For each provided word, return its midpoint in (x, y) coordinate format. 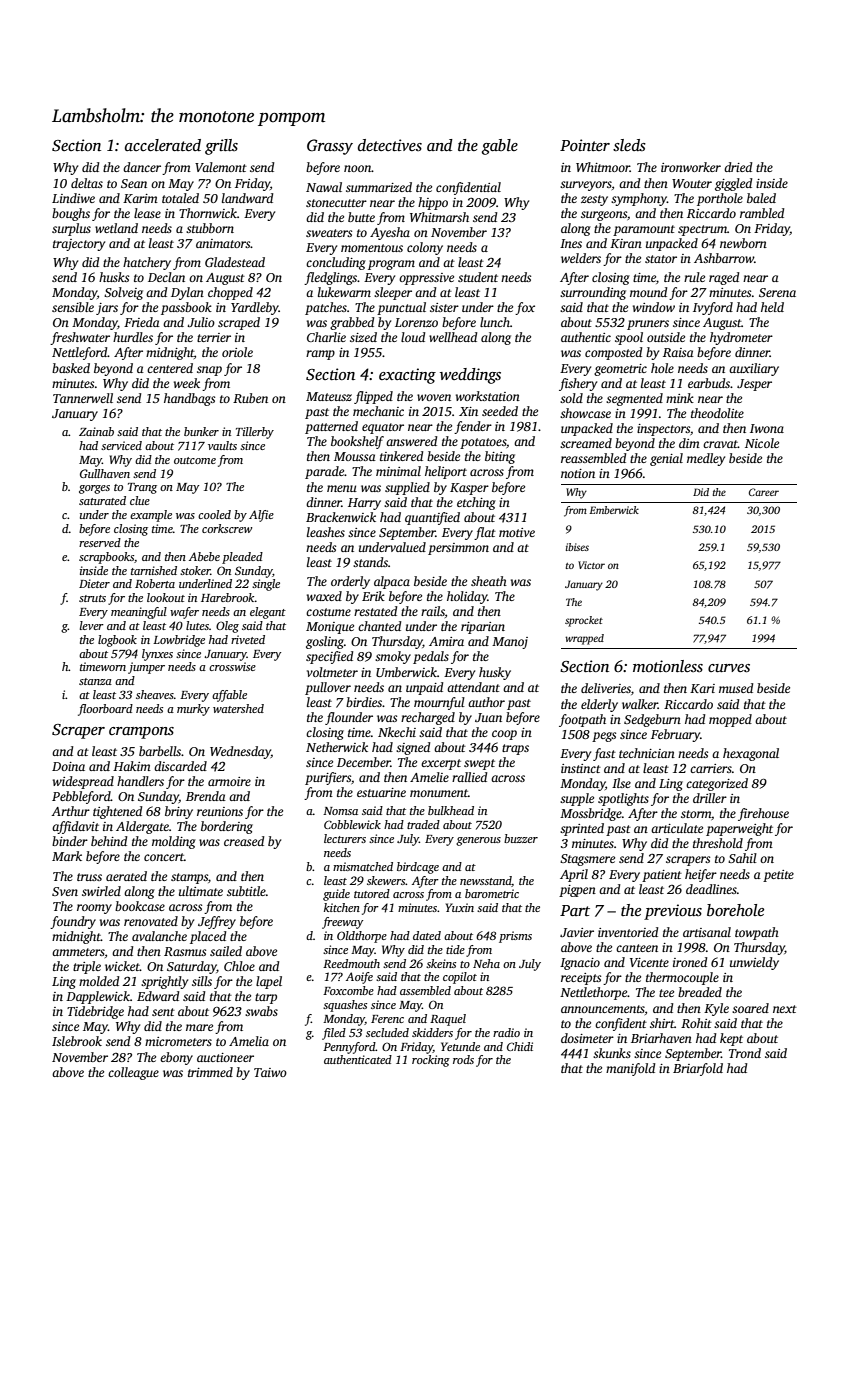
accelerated (163, 145)
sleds (629, 145)
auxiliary (754, 369)
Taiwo (270, 1072)
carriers (711, 768)
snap (209, 371)
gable (500, 147)
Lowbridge (179, 641)
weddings (470, 376)
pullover (328, 688)
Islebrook (77, 1041)
